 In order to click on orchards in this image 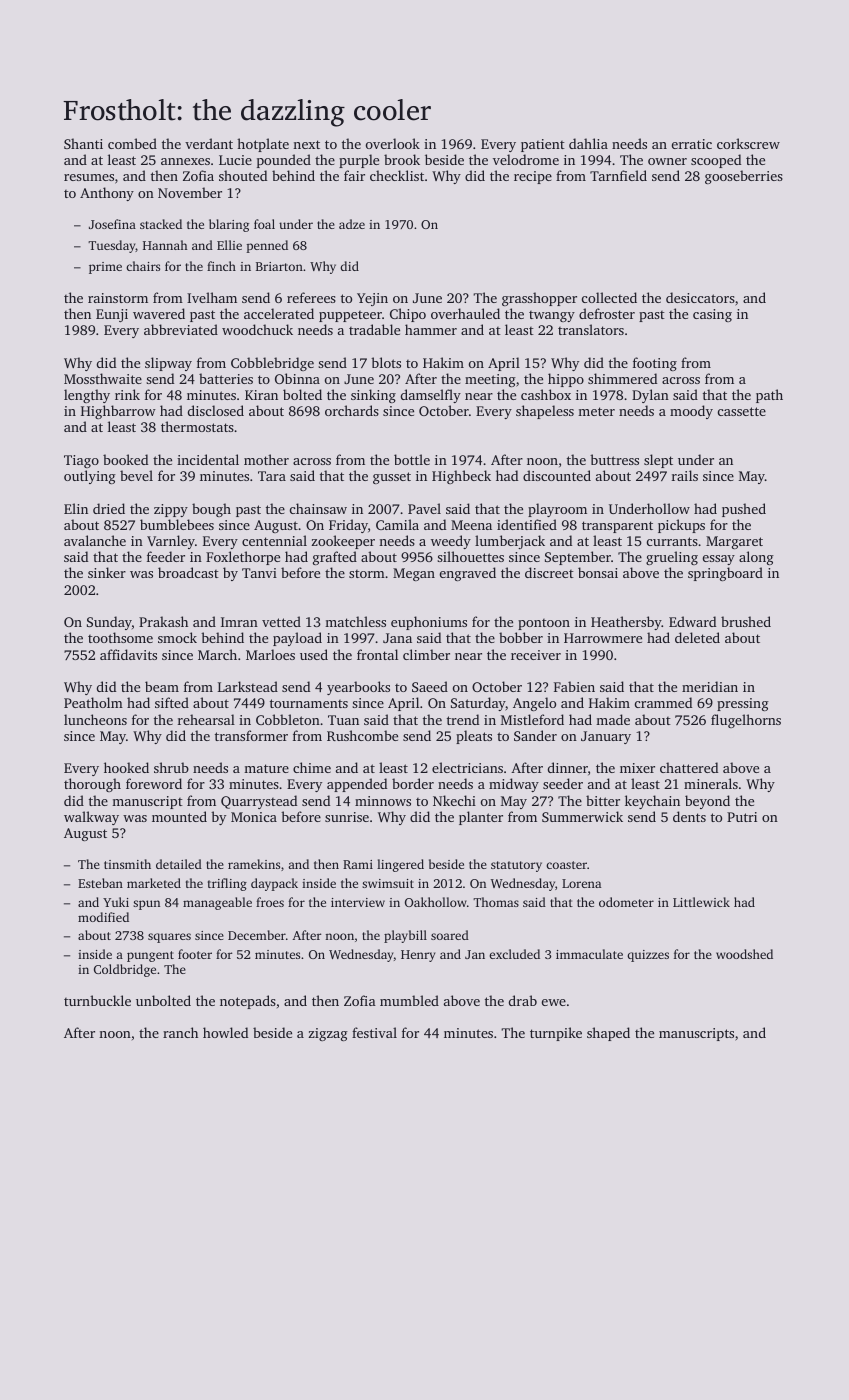, I will do `click(352, 410)`.
